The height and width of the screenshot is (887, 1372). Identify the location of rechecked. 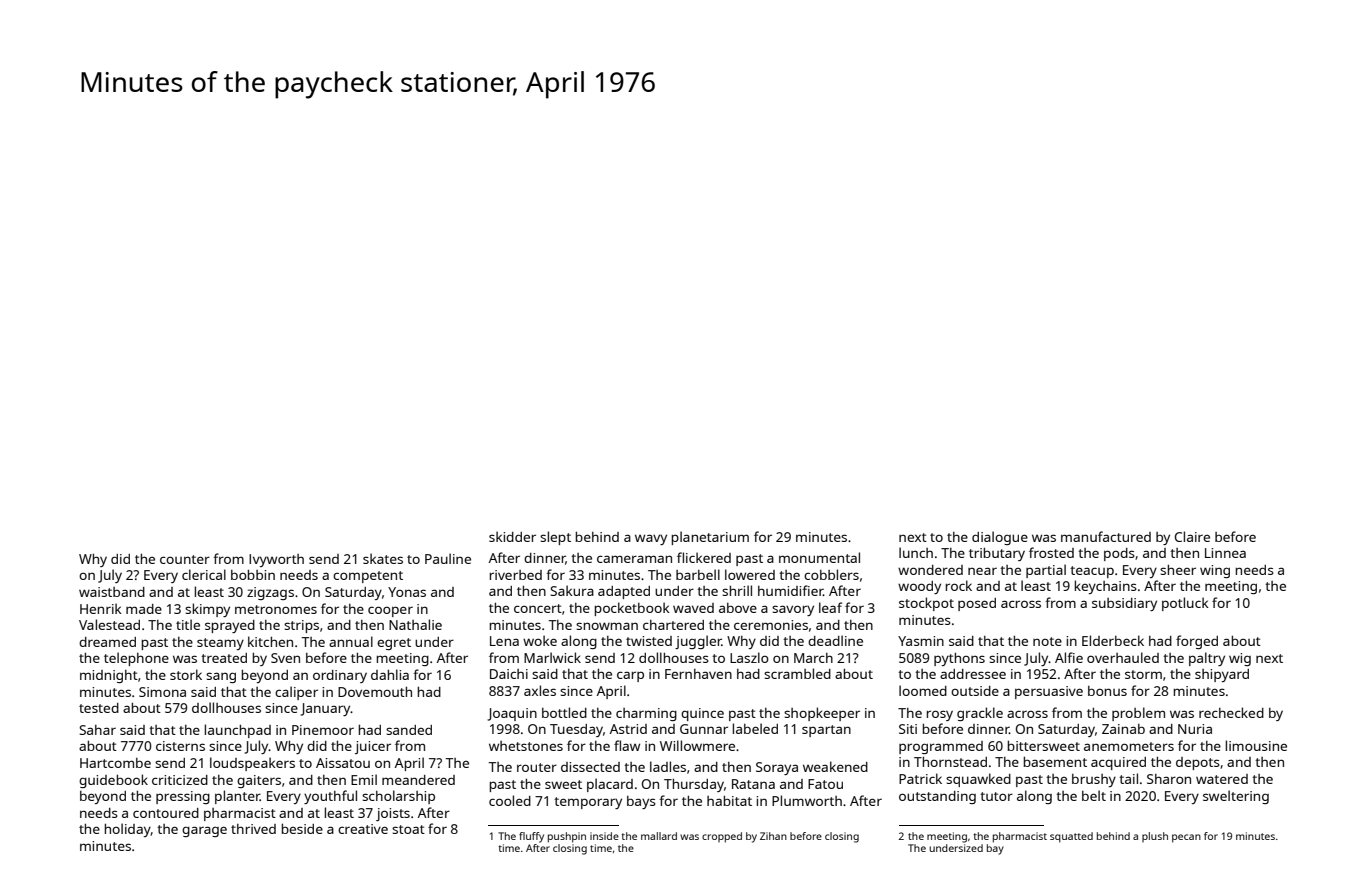
(1231, 712).
